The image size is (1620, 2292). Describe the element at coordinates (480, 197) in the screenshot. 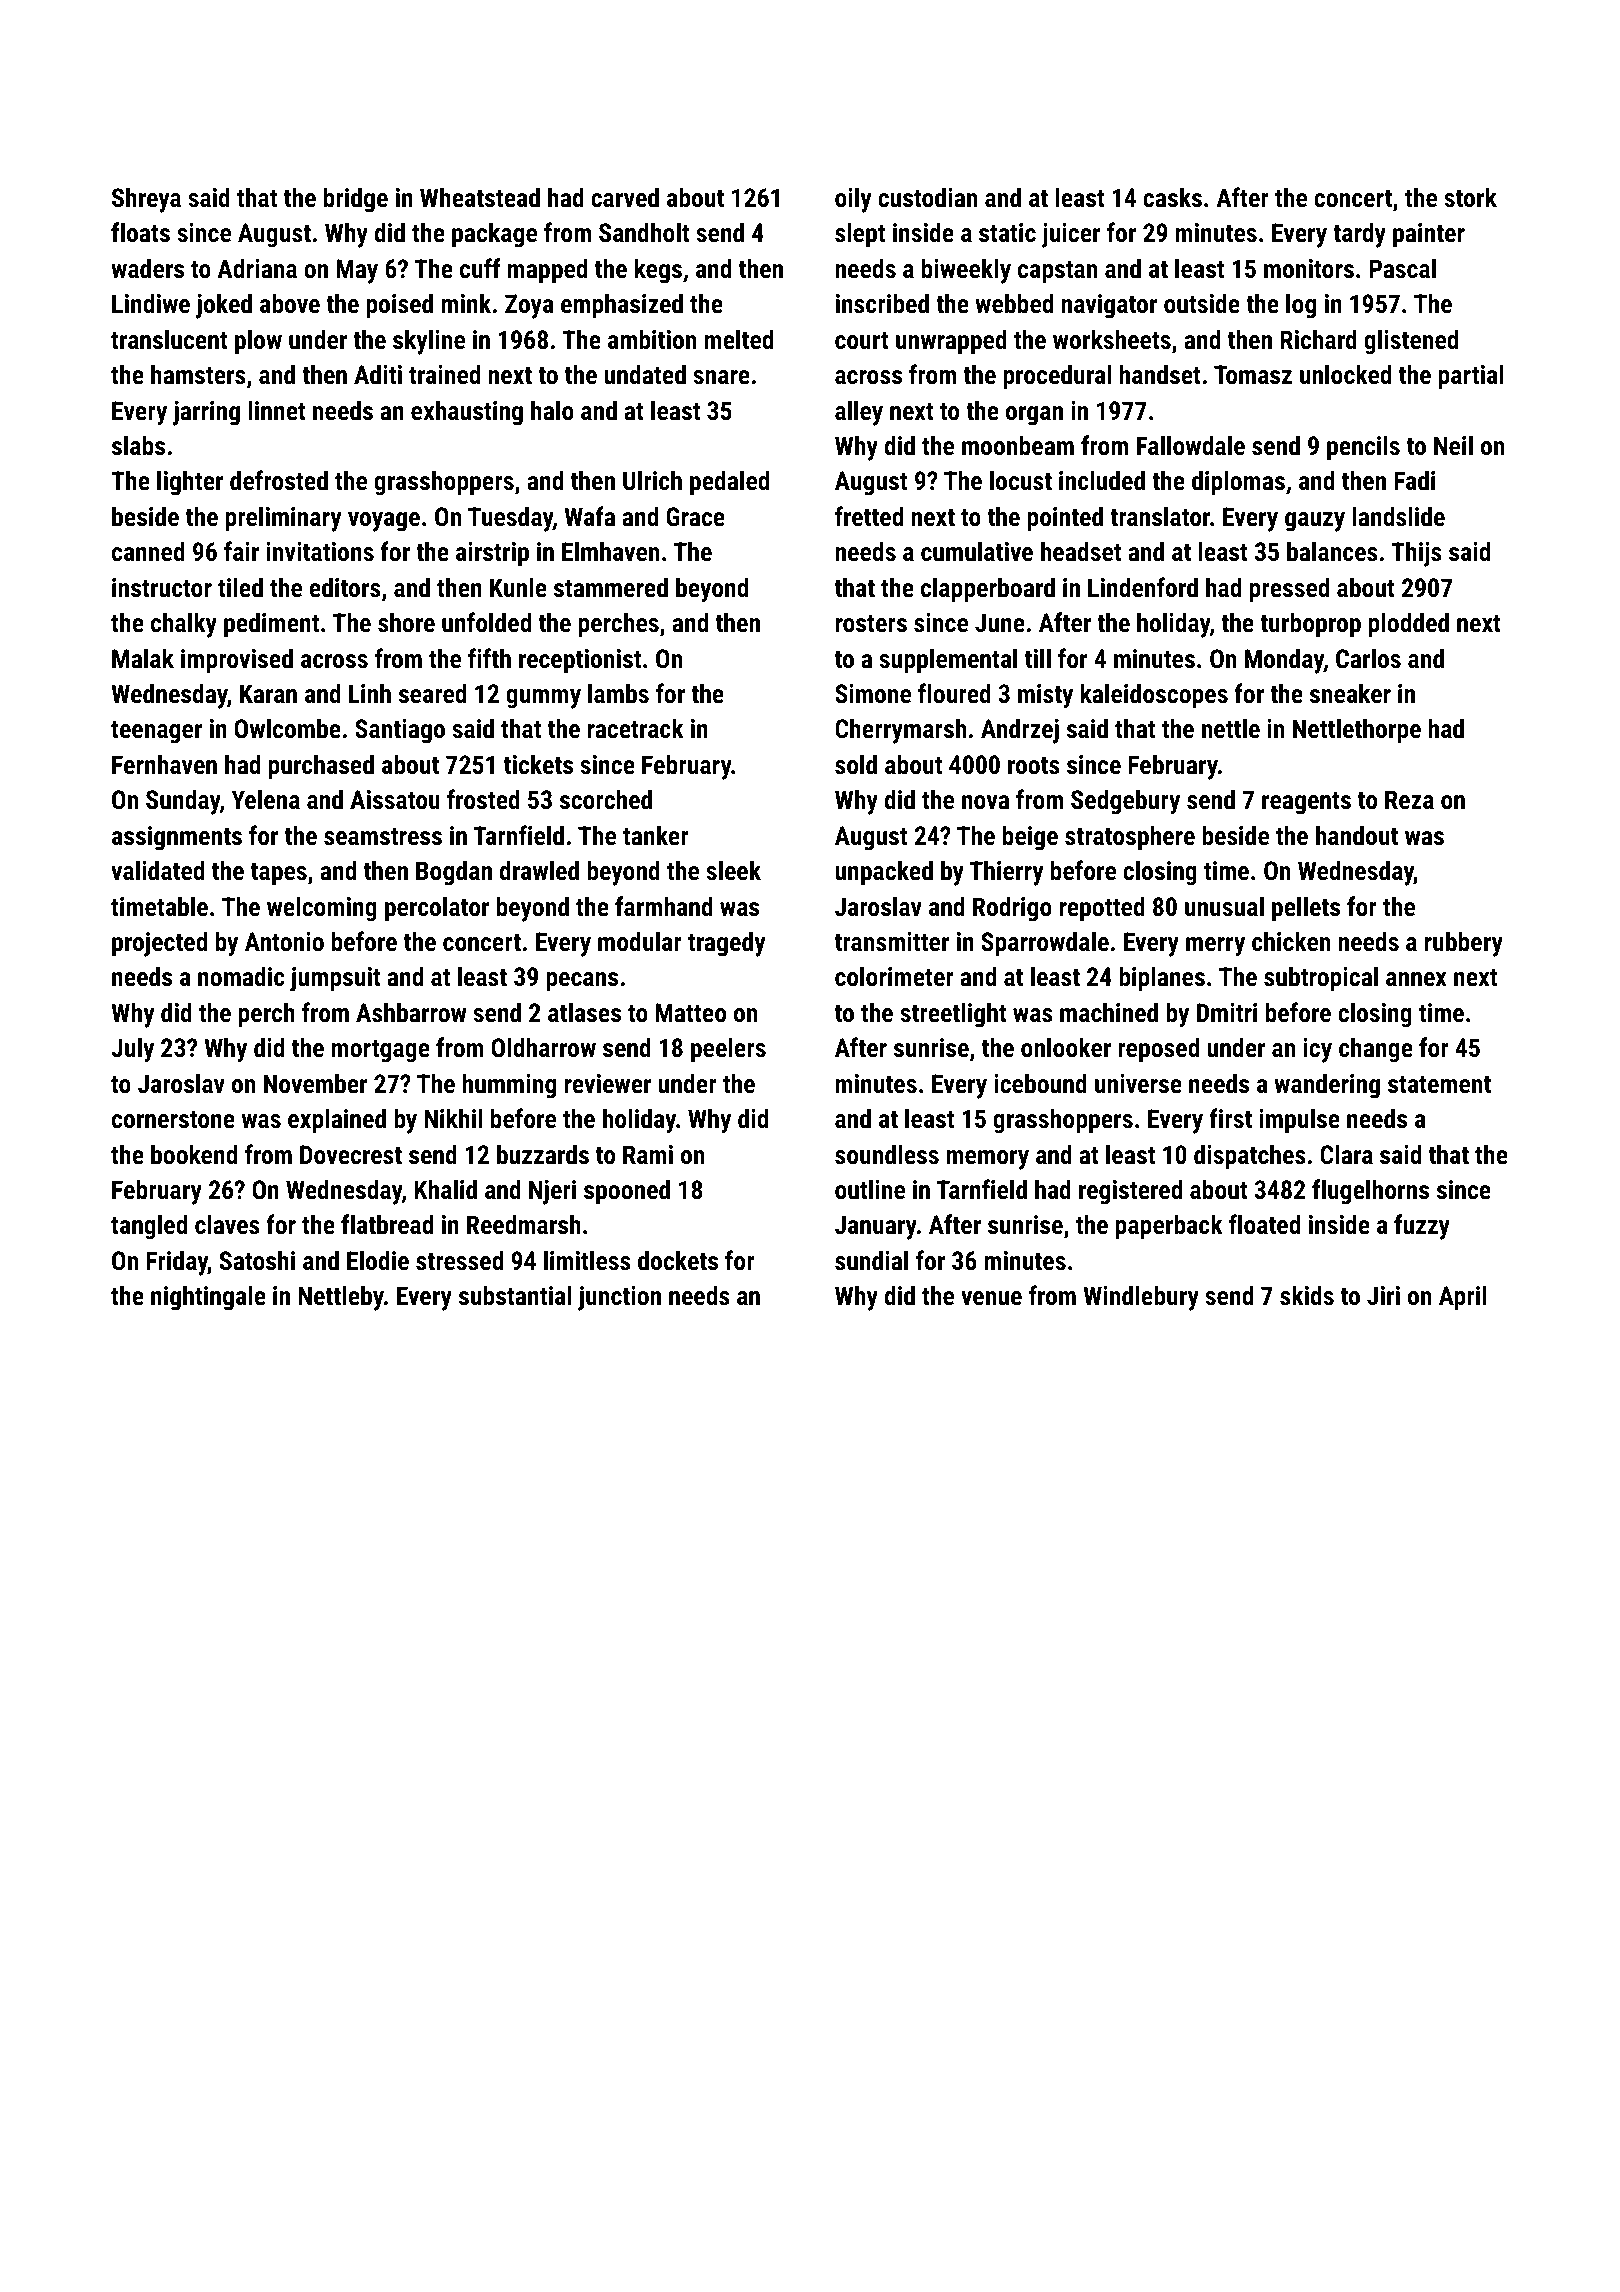

I see `Wheatstead` at that location.
